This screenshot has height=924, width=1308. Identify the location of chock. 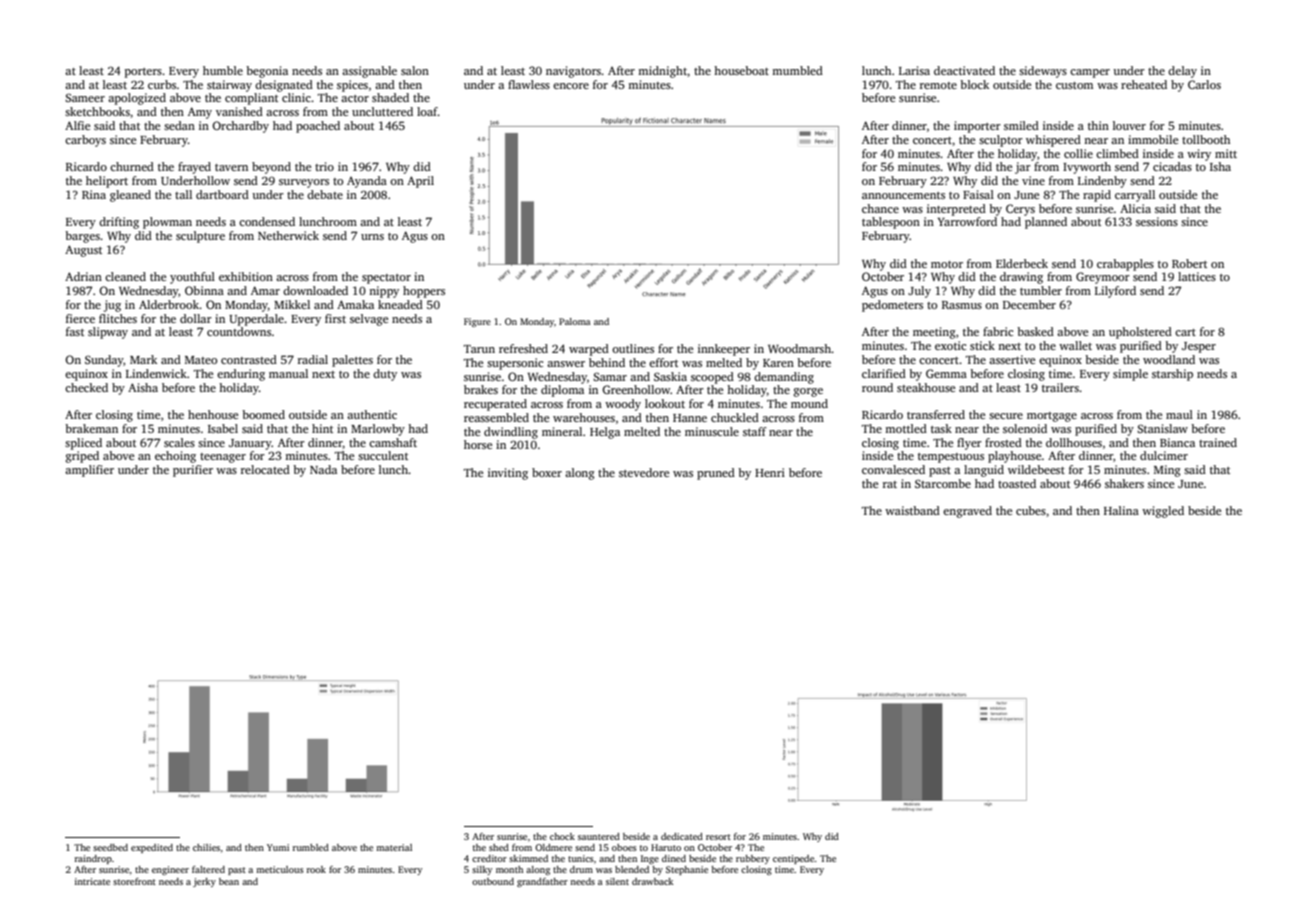
(562, 836).
